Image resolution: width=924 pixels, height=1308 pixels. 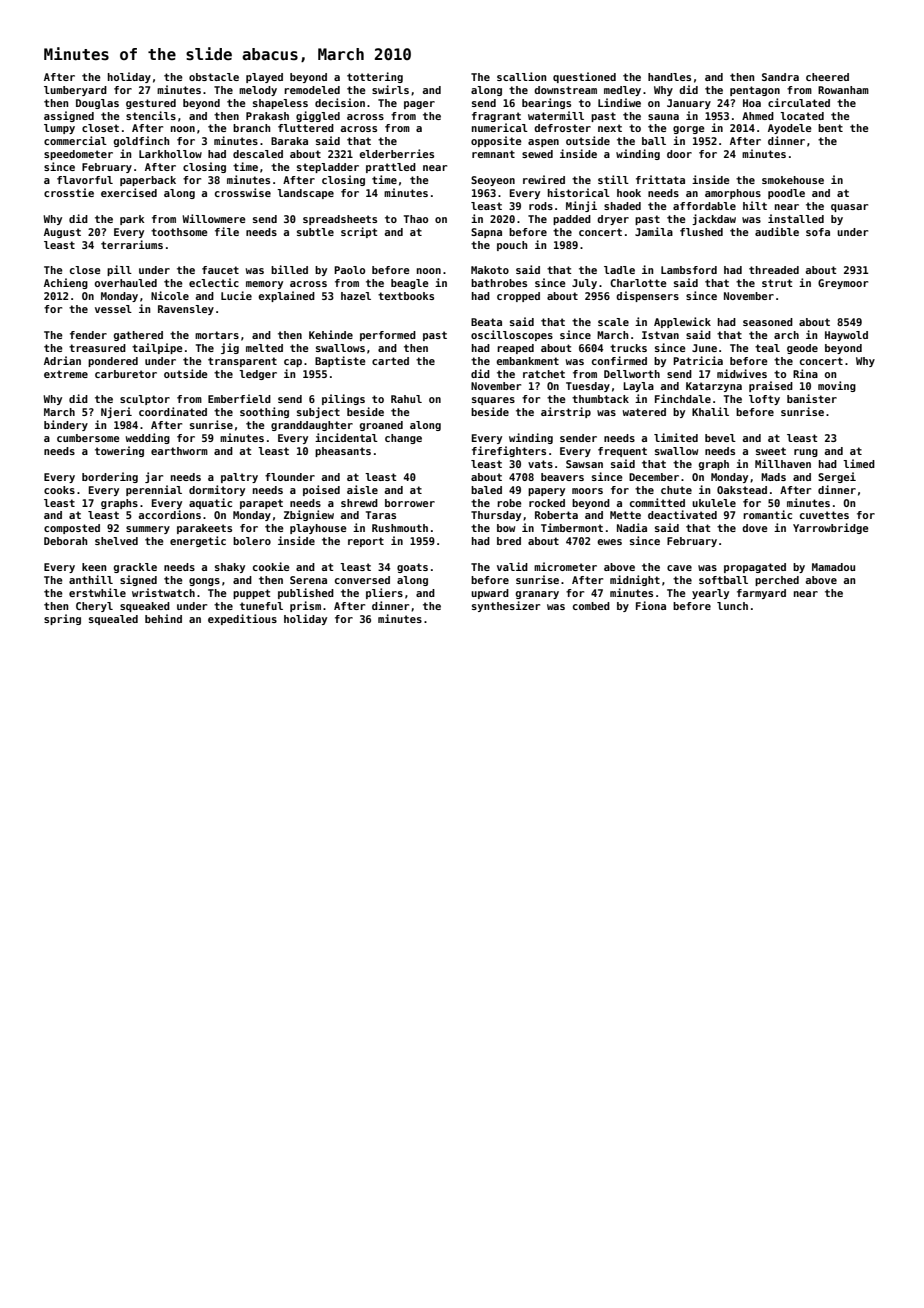 What do you see at coordinates (59, 129) in the screenshot?
I see `lumpy` at bounding box center [59, 129].
